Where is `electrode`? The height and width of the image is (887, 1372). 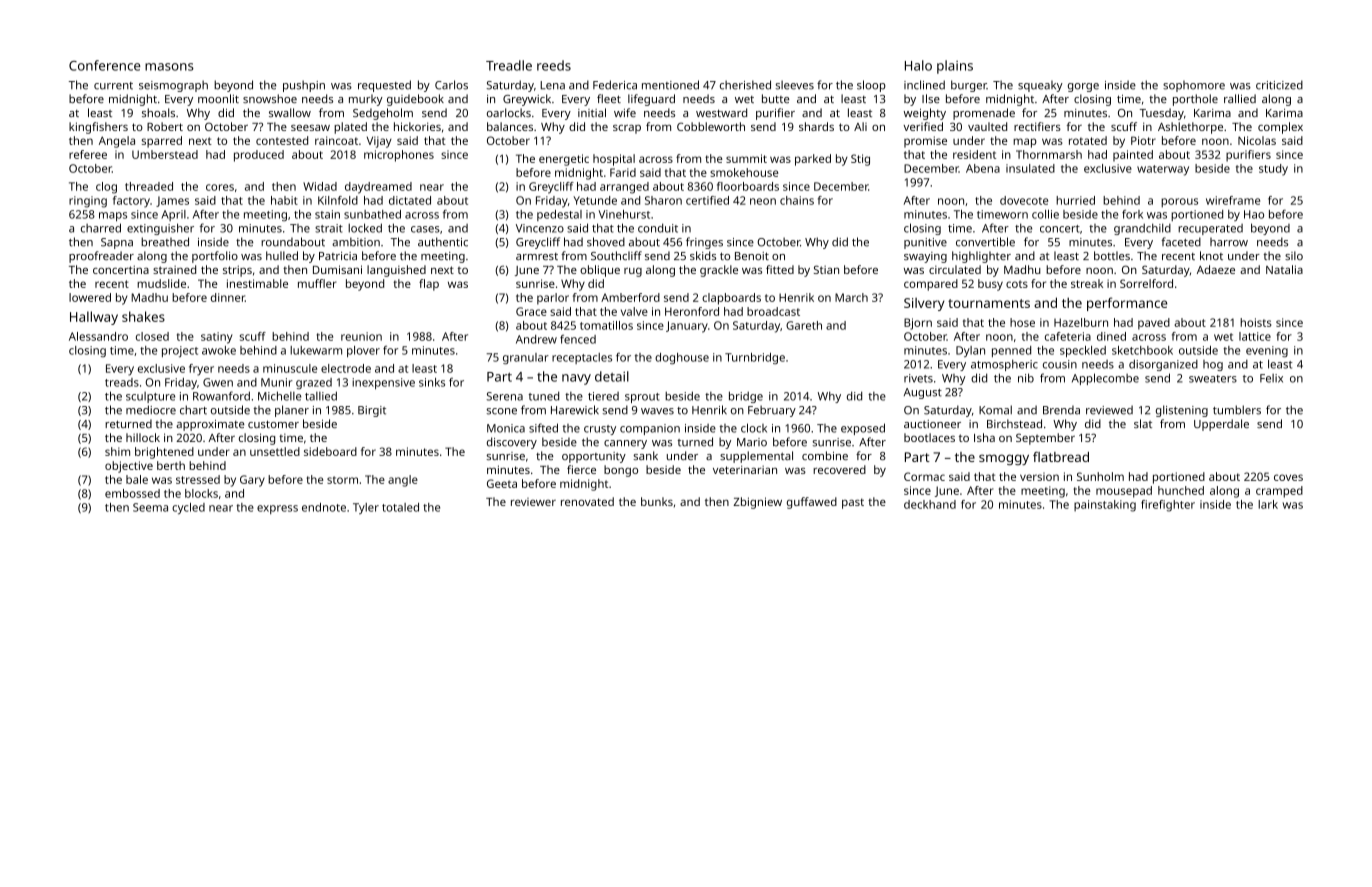 electrode is located at coordinates (346, 368).
